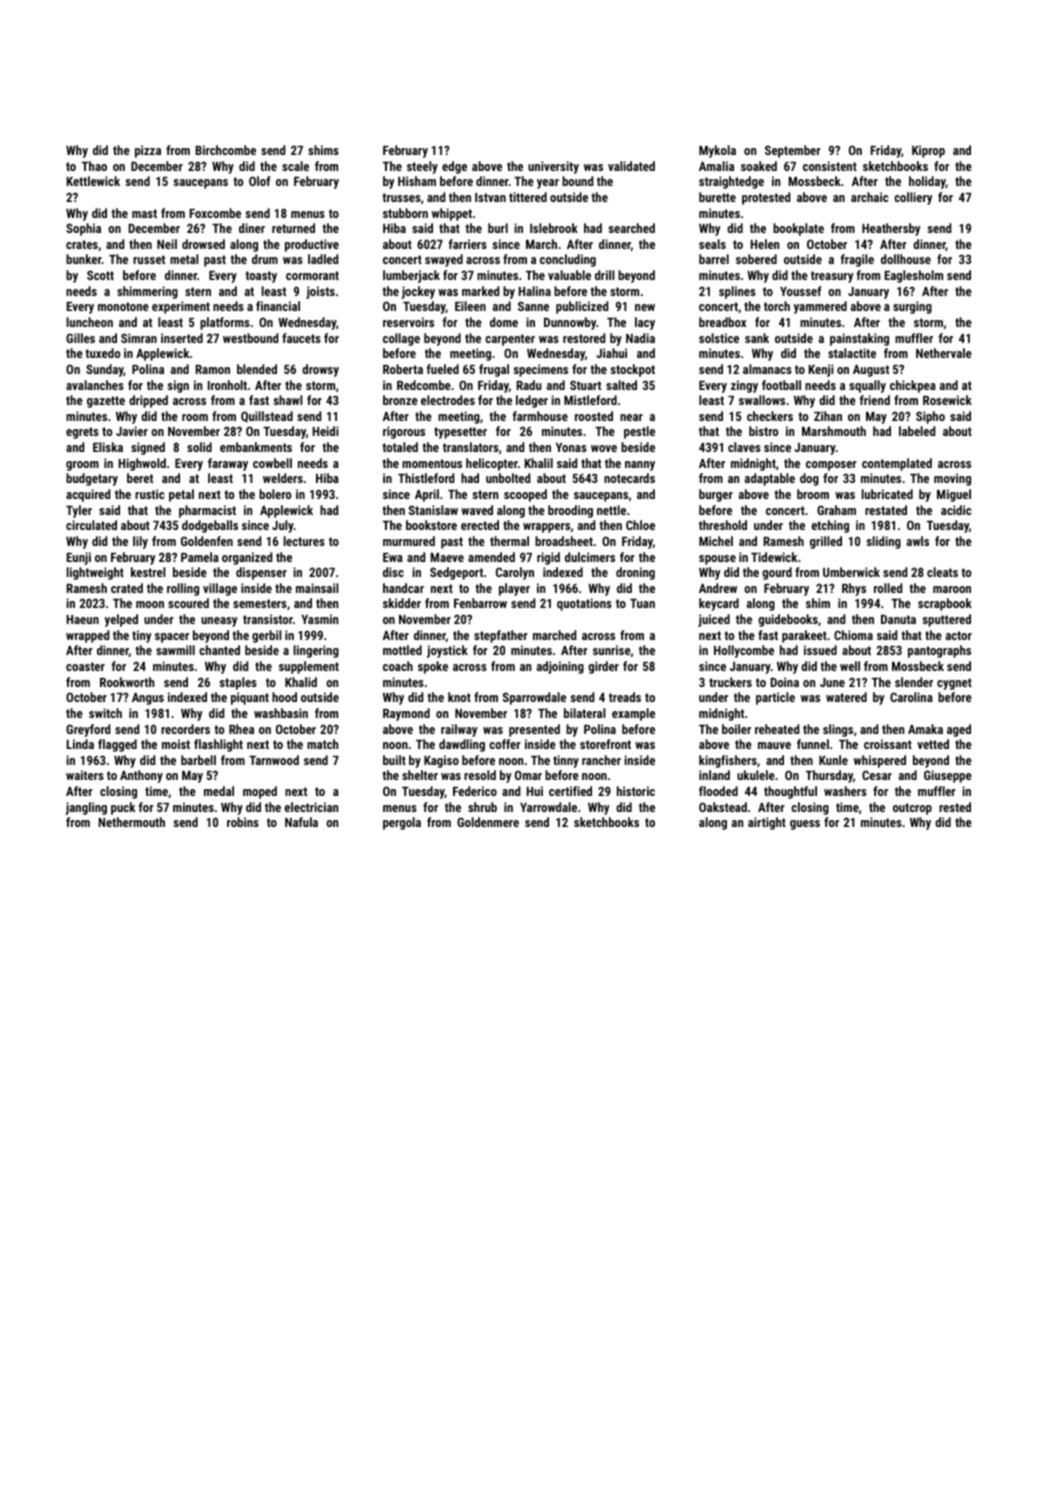 The width and height of the screenshot is (1038, 1503). What do you see at coordinates (148, 699) in the screenshot?
I see `Angus` at bounding box center [148, 699].
